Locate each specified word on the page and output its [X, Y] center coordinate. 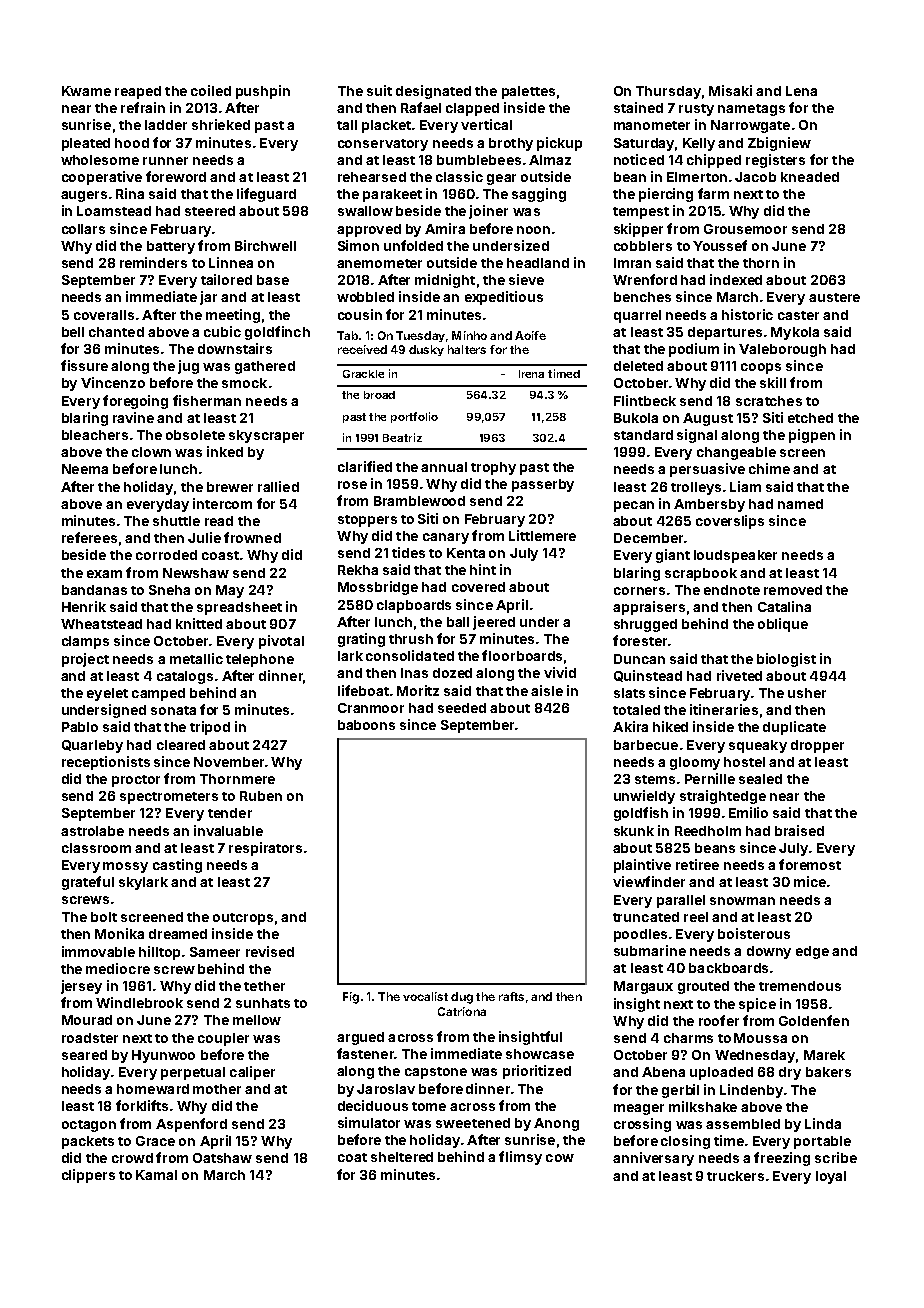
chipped [714, 161]
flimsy [520, 1158]
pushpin [263, 92]
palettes [528, 92]
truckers [735, 1176]
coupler [223, 1039]
